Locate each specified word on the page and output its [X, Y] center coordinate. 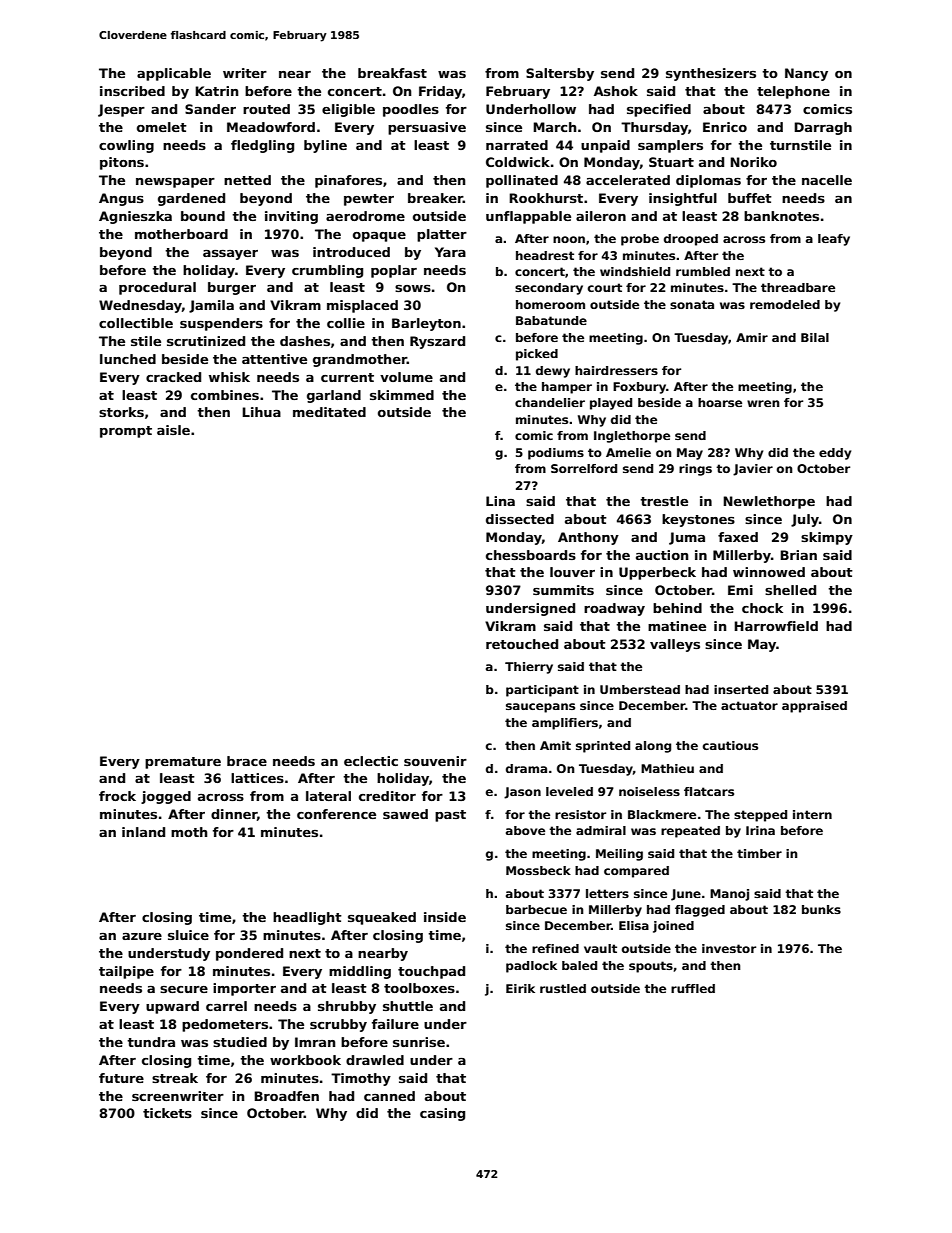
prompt [126, 432]
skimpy [827, 538]
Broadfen [286, 1096]
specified [659, 110]
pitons [122, 163]
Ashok [616, 91]
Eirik [520, 988]
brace [247, 761]
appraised [814, 707]
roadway [614, 609]
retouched [522, 644]
